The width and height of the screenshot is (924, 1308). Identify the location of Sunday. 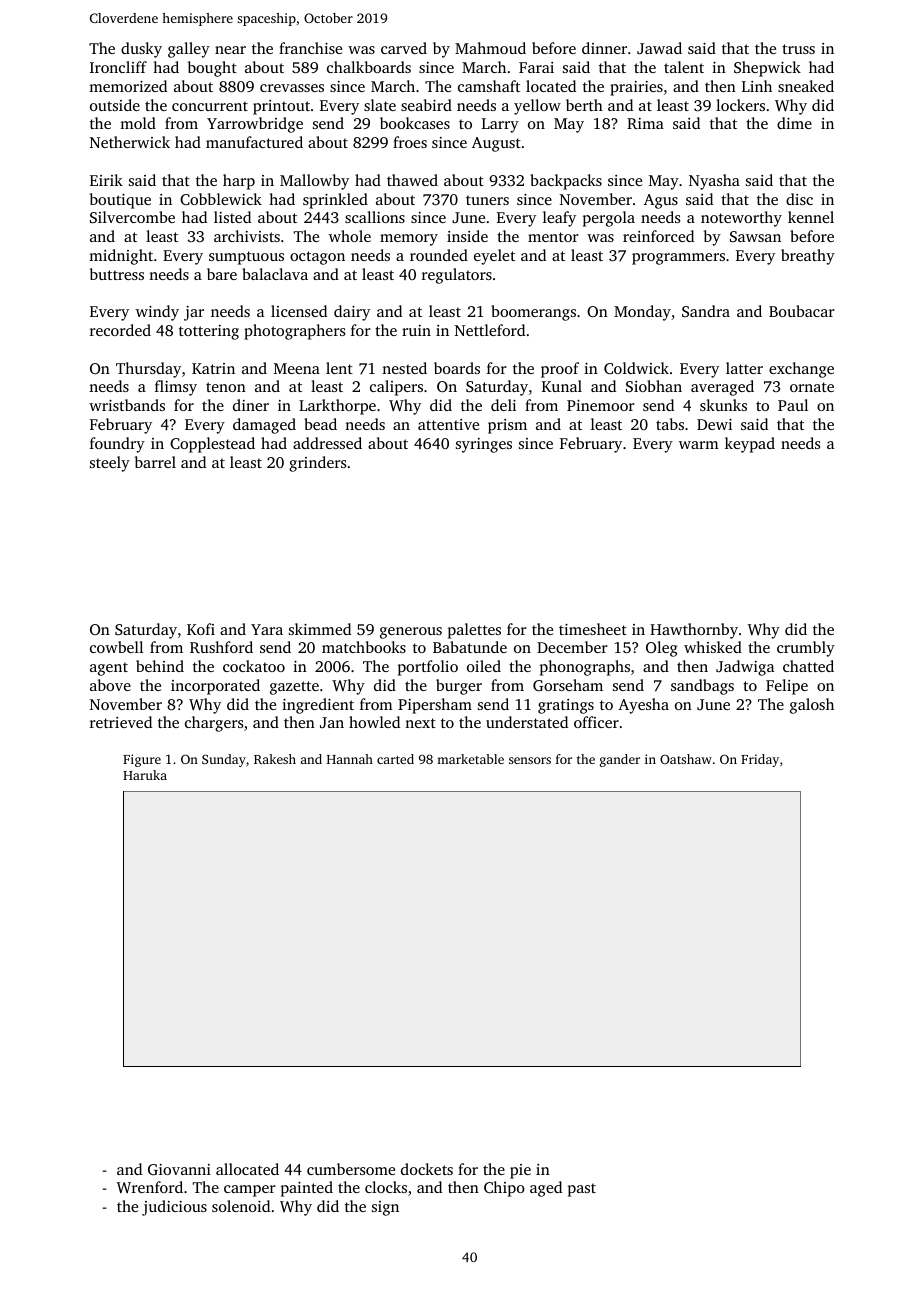
(224, 760).
